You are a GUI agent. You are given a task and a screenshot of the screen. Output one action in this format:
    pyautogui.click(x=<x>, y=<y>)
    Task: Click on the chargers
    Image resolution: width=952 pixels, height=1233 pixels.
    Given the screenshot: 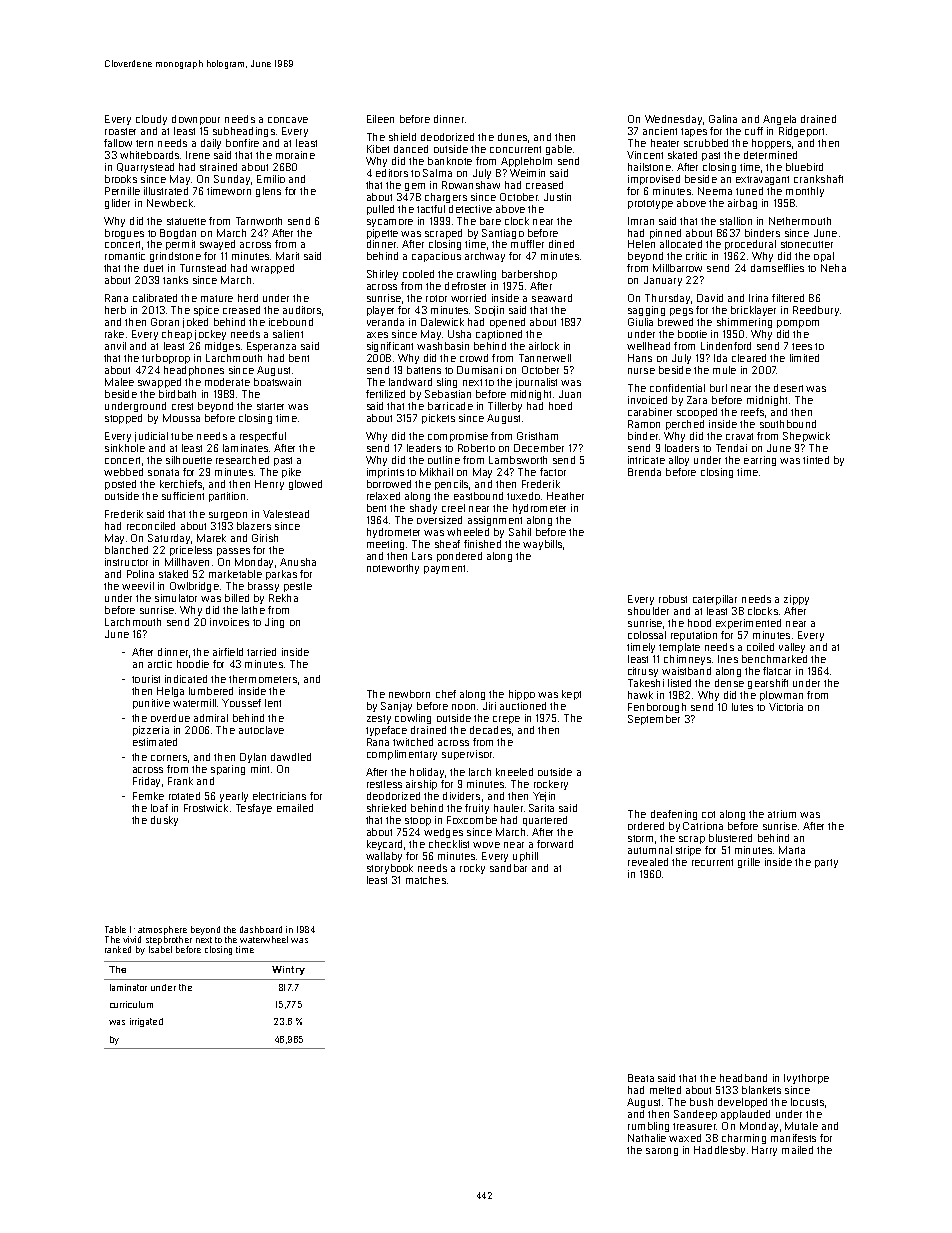 What is the action you would take?
    pyautogui.click(x=446, y=198)
